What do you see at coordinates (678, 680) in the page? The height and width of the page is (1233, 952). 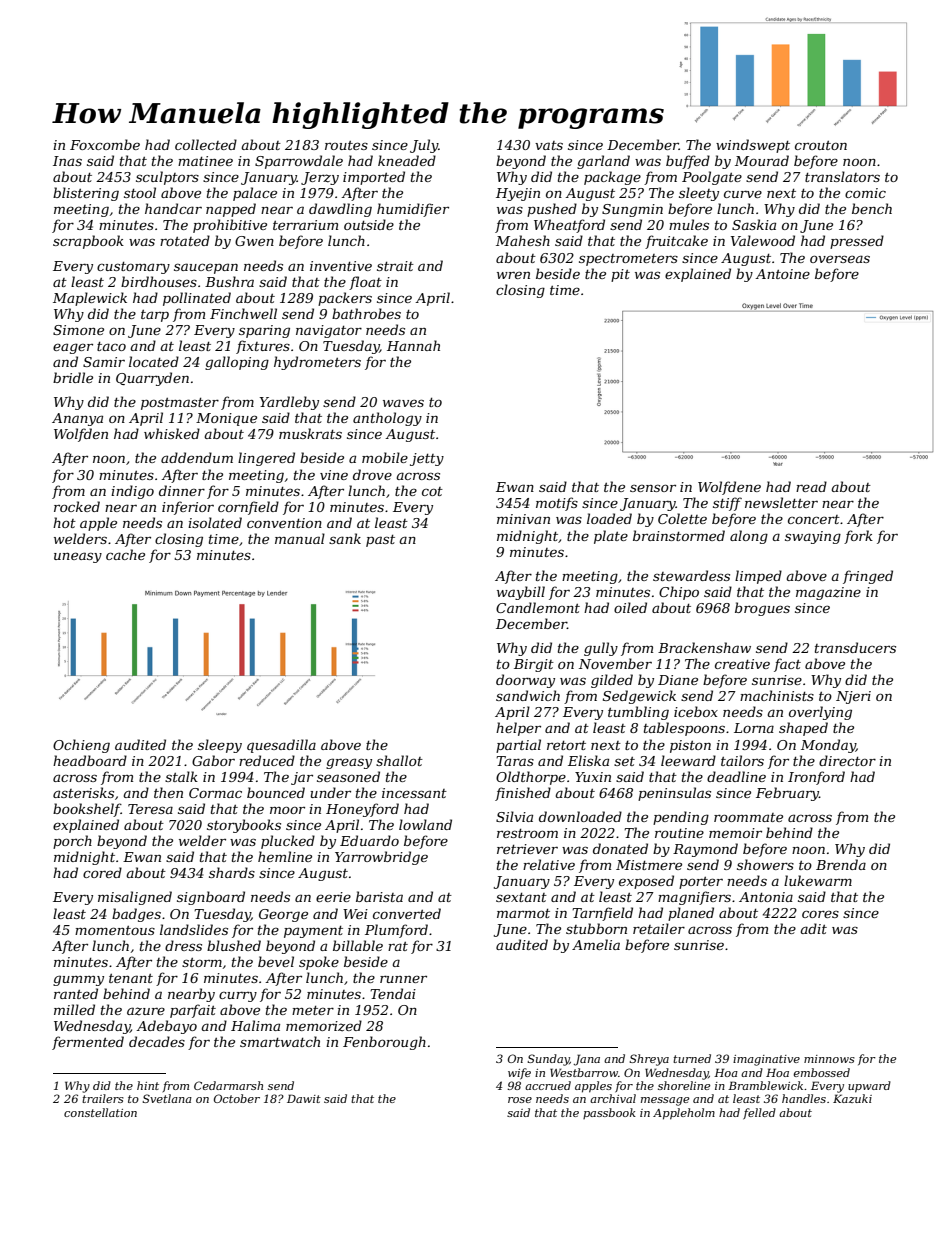 I see `Diane` at bounding box center [678, 680].
